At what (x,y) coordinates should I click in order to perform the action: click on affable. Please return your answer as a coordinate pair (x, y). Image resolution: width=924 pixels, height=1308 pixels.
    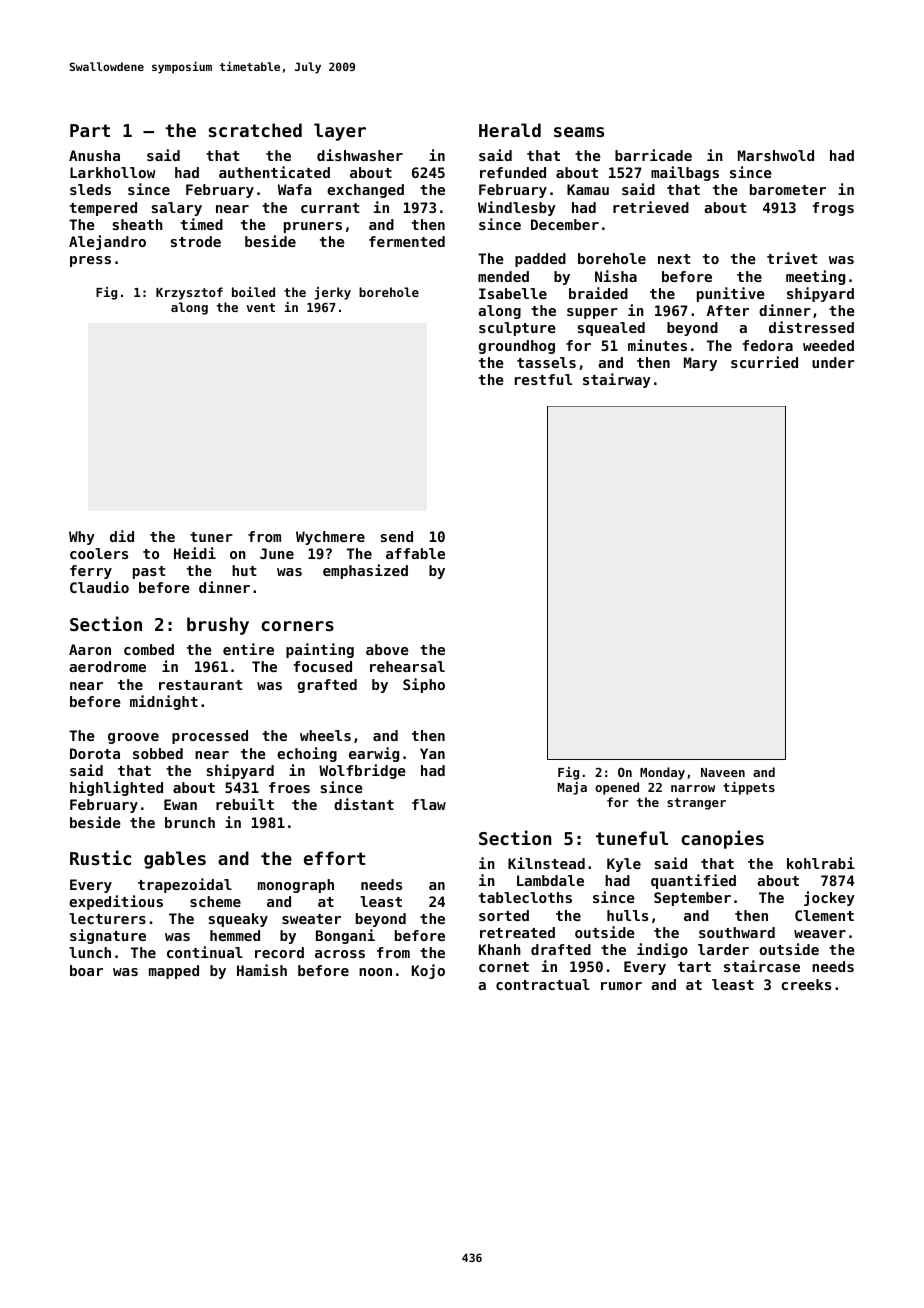
    Looking at the image, I should click on (415, 553).
